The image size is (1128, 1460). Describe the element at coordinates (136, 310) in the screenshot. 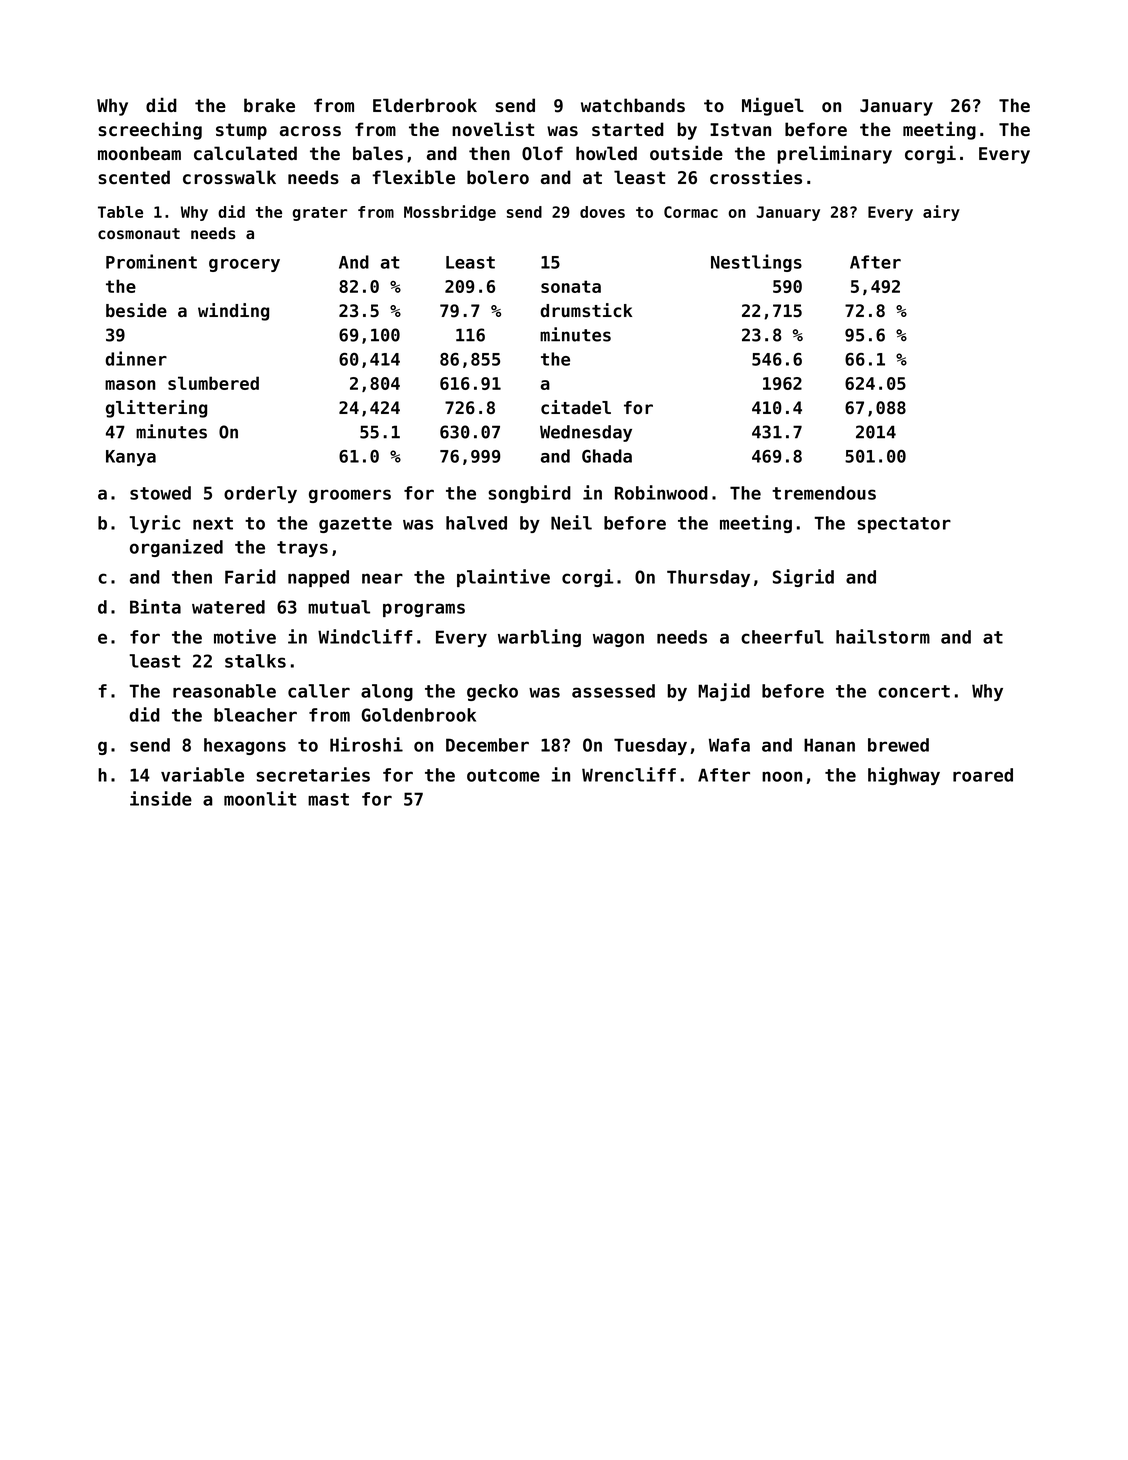

I see `beside` at that location.
